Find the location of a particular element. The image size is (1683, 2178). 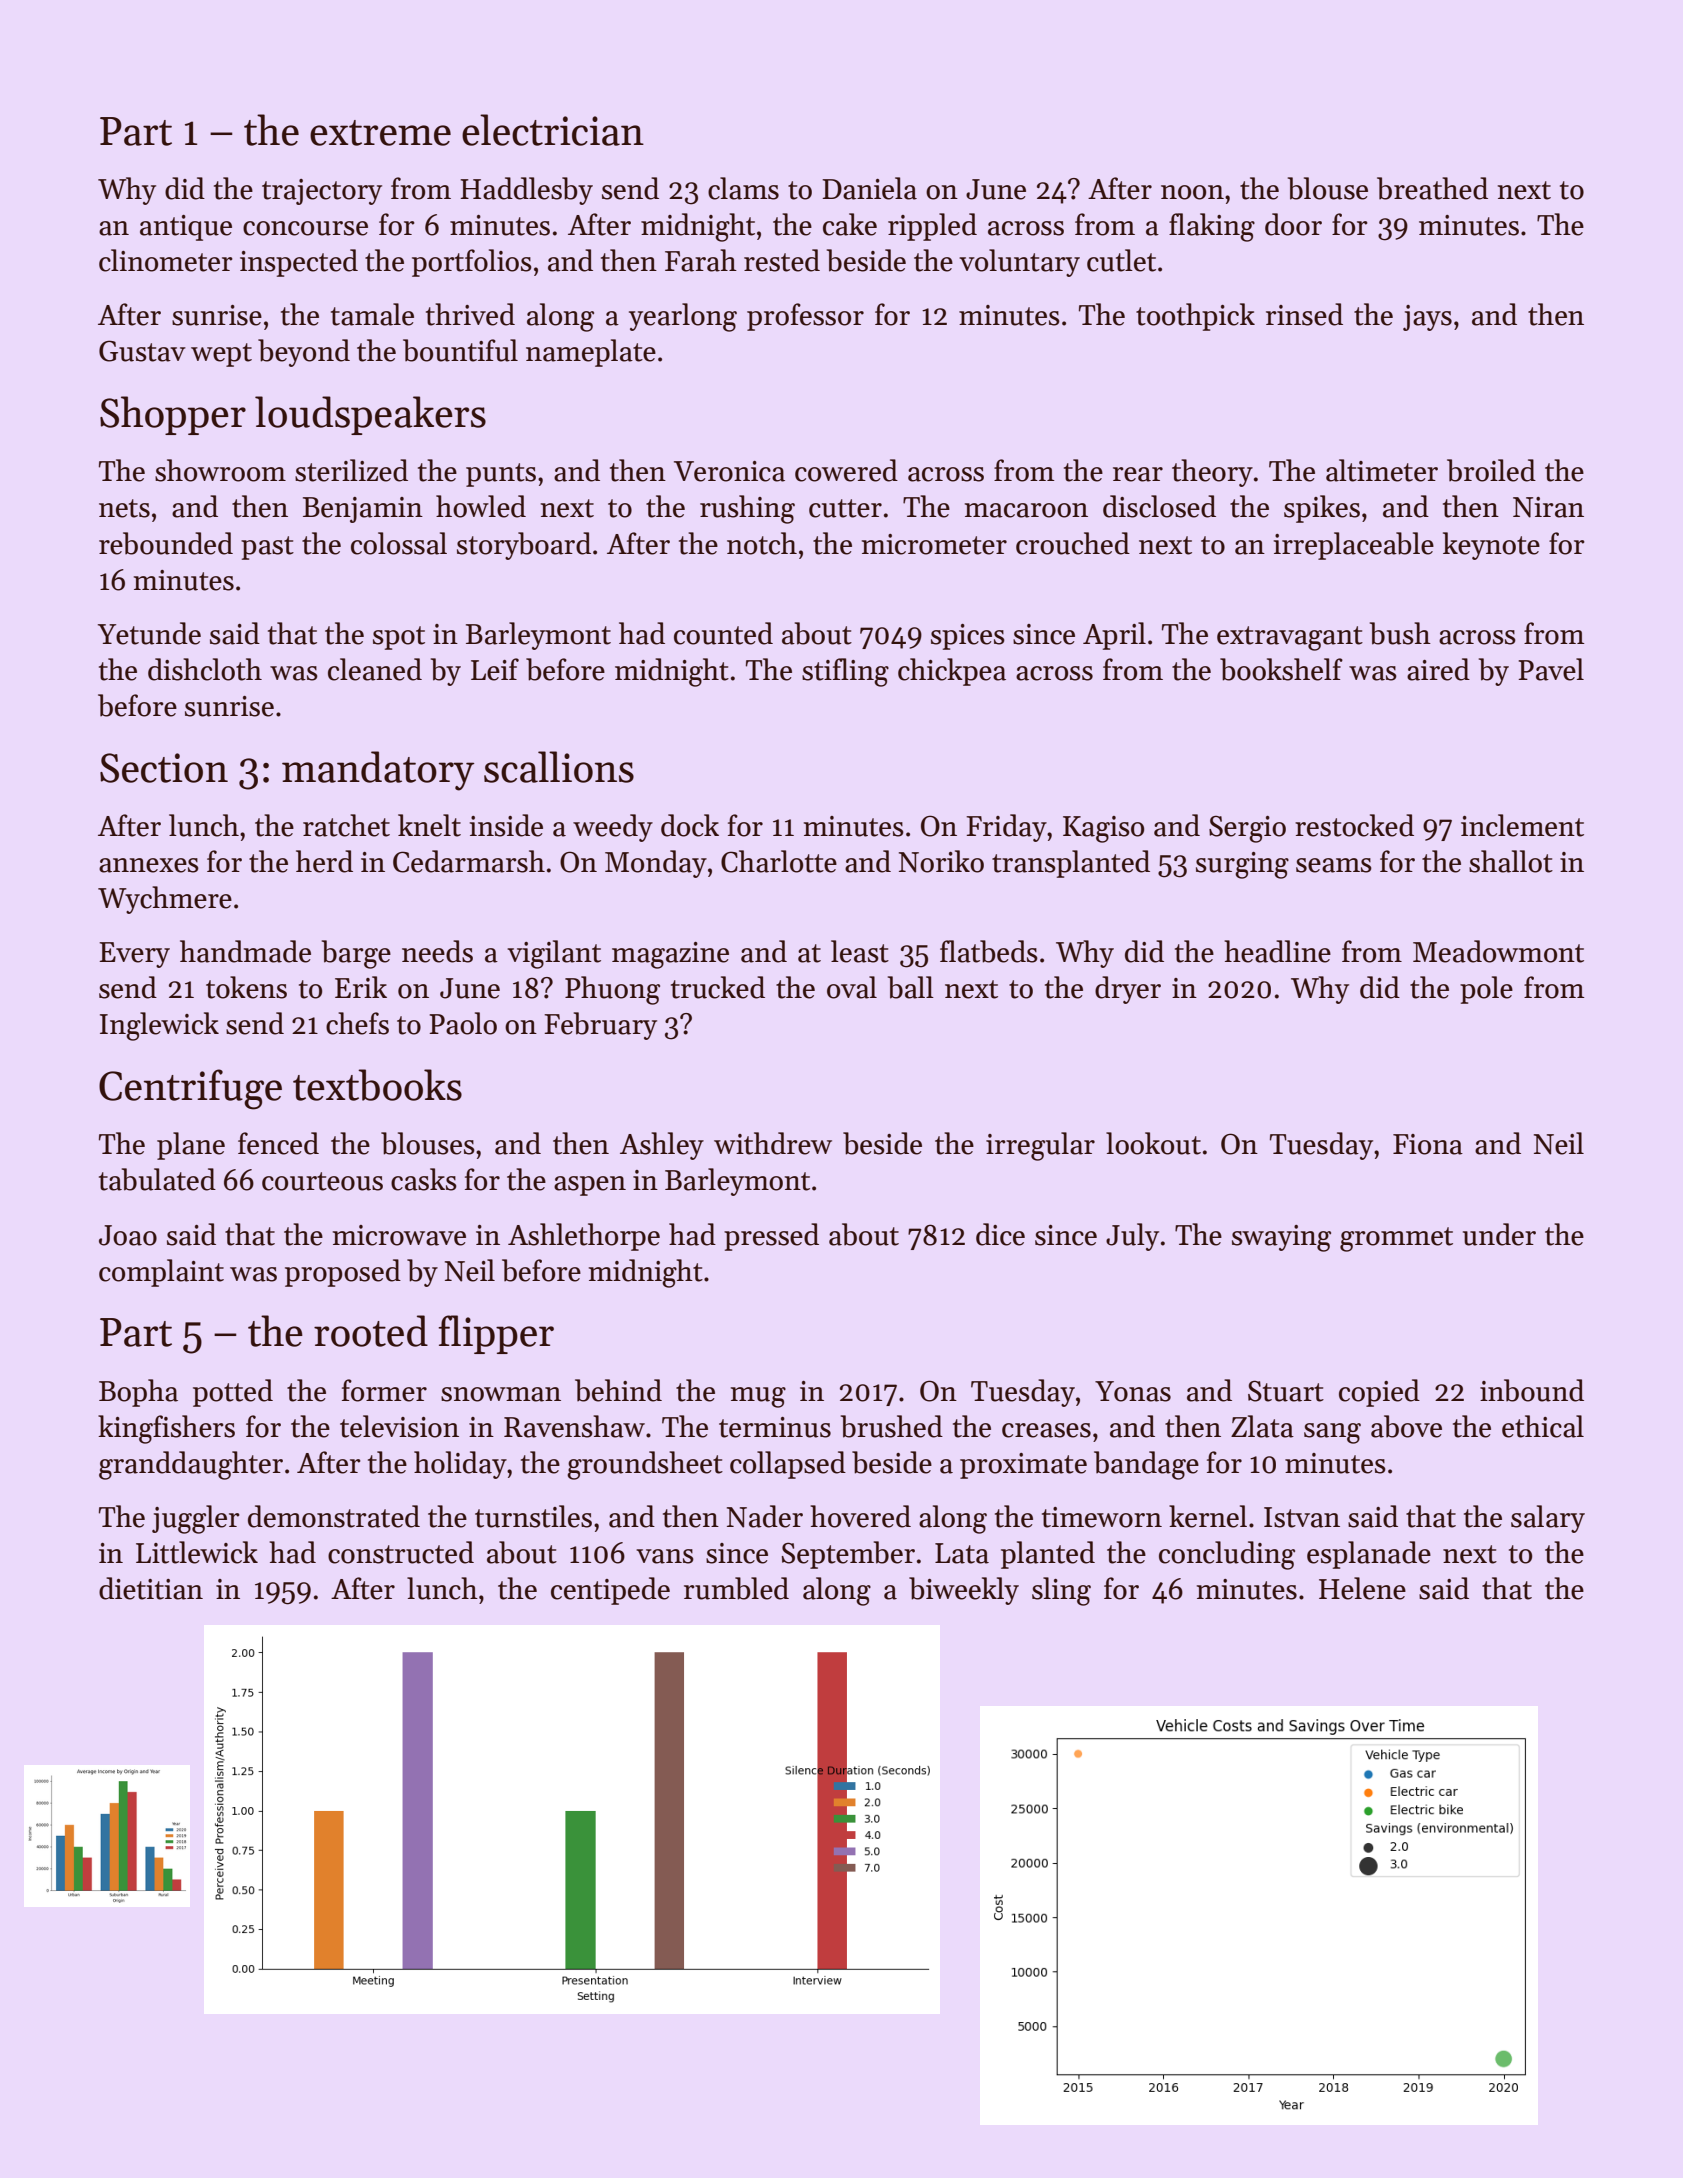

Noriko is located at coordinates (941, 861).
